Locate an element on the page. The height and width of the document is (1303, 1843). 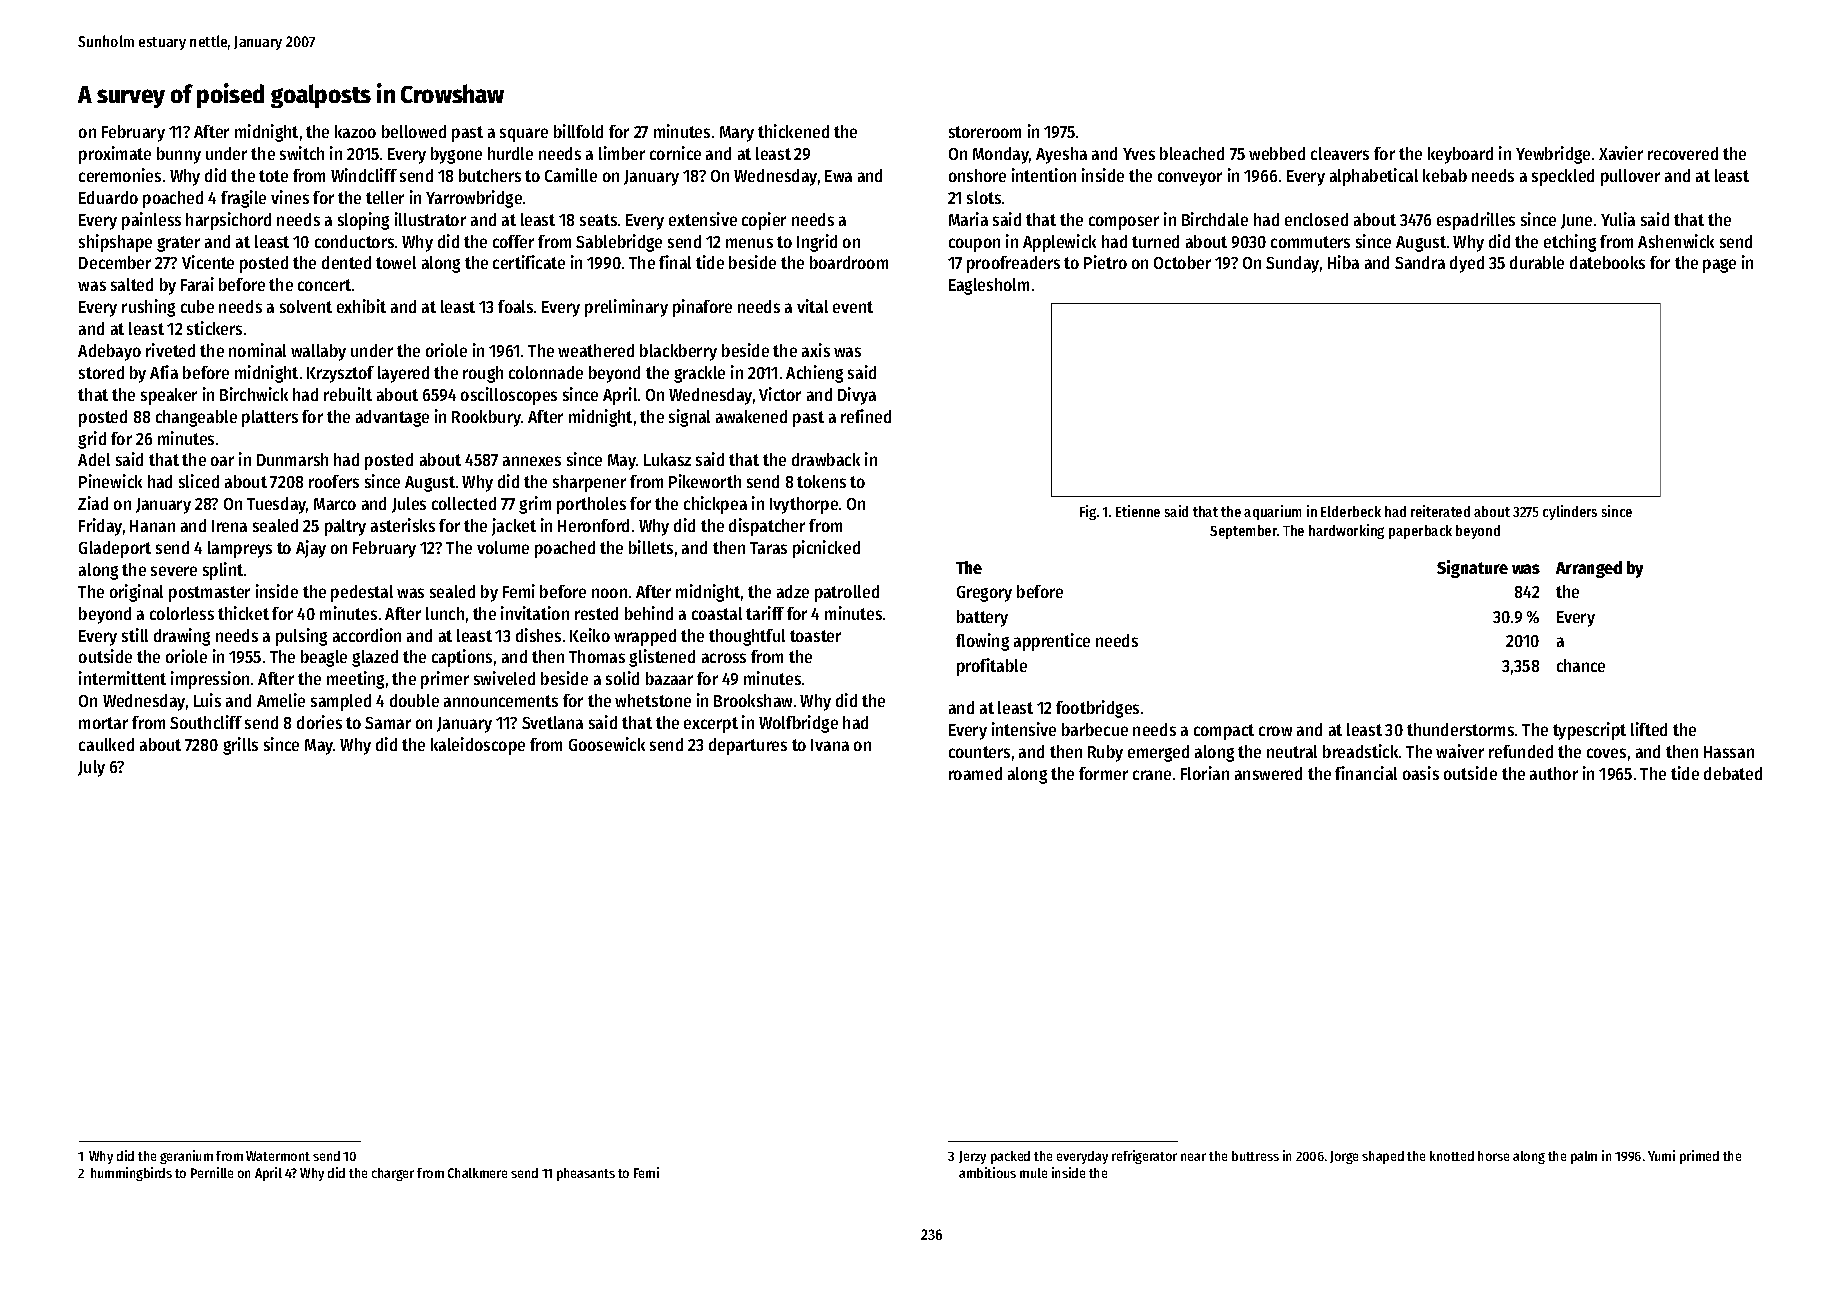
July is located at coordinates (91, 768).
